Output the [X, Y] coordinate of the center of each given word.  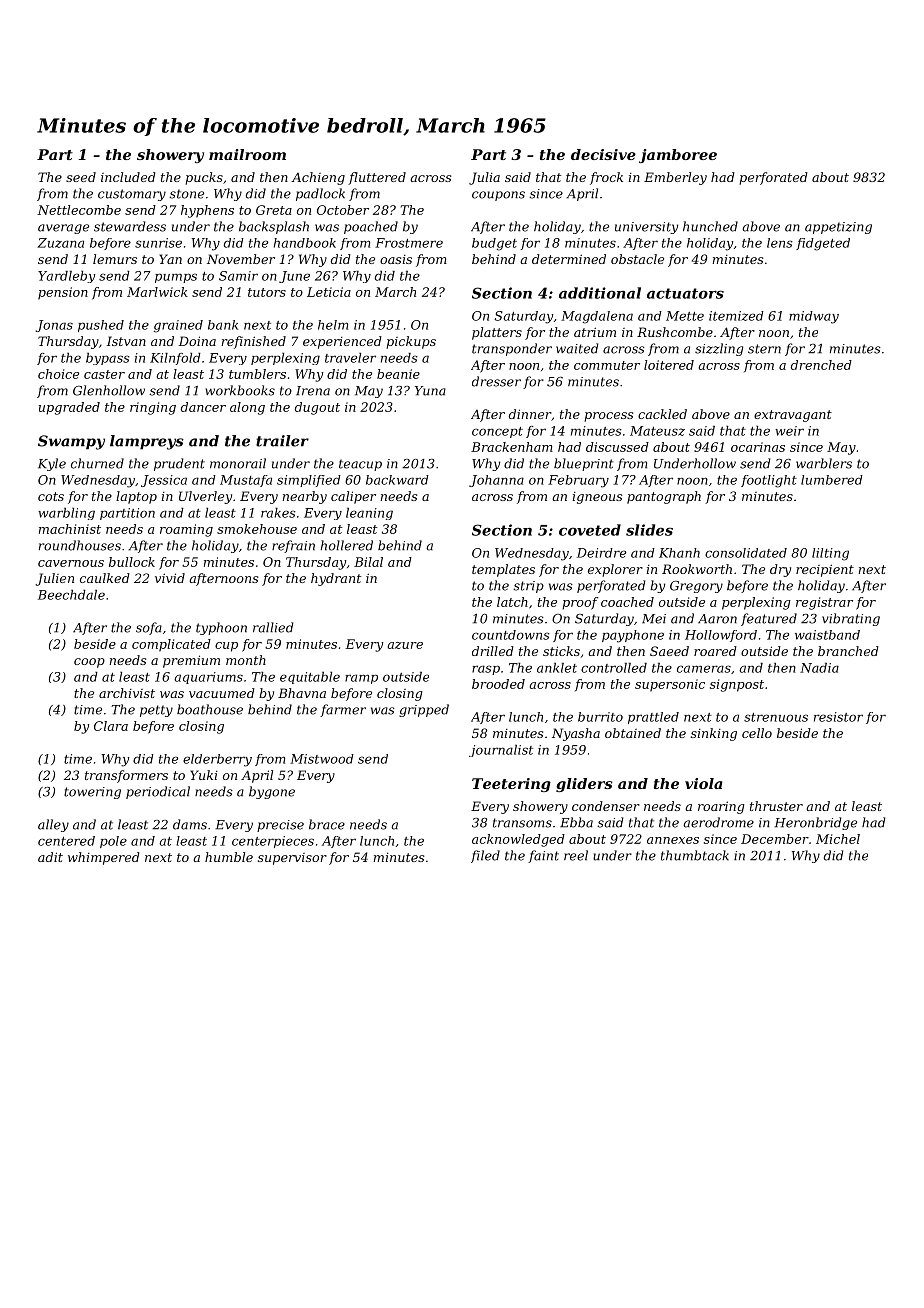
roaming [186, 530]
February [578, 481]
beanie [398, 374]
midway [814, 317]
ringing [153, 408]
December [775, 839]
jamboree [678, 156]
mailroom [247, 154]
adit [50, 857]
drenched [821, 365]
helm [333, 325]
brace [327, 824]
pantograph [664, 497]
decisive [603, 154]
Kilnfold [175, 359]
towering [92, 793]
